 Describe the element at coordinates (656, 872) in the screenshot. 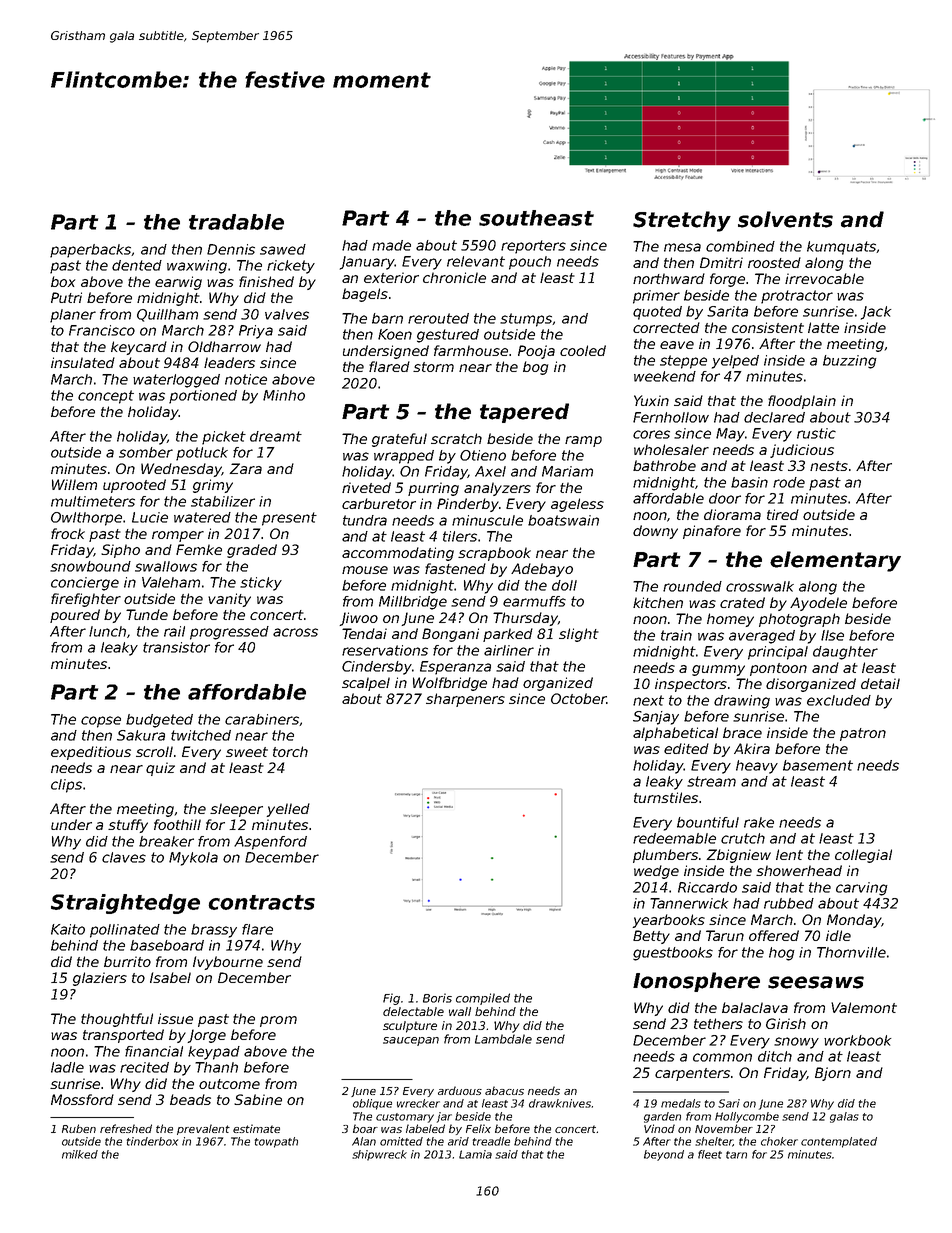

I see `wedge` at that location.
